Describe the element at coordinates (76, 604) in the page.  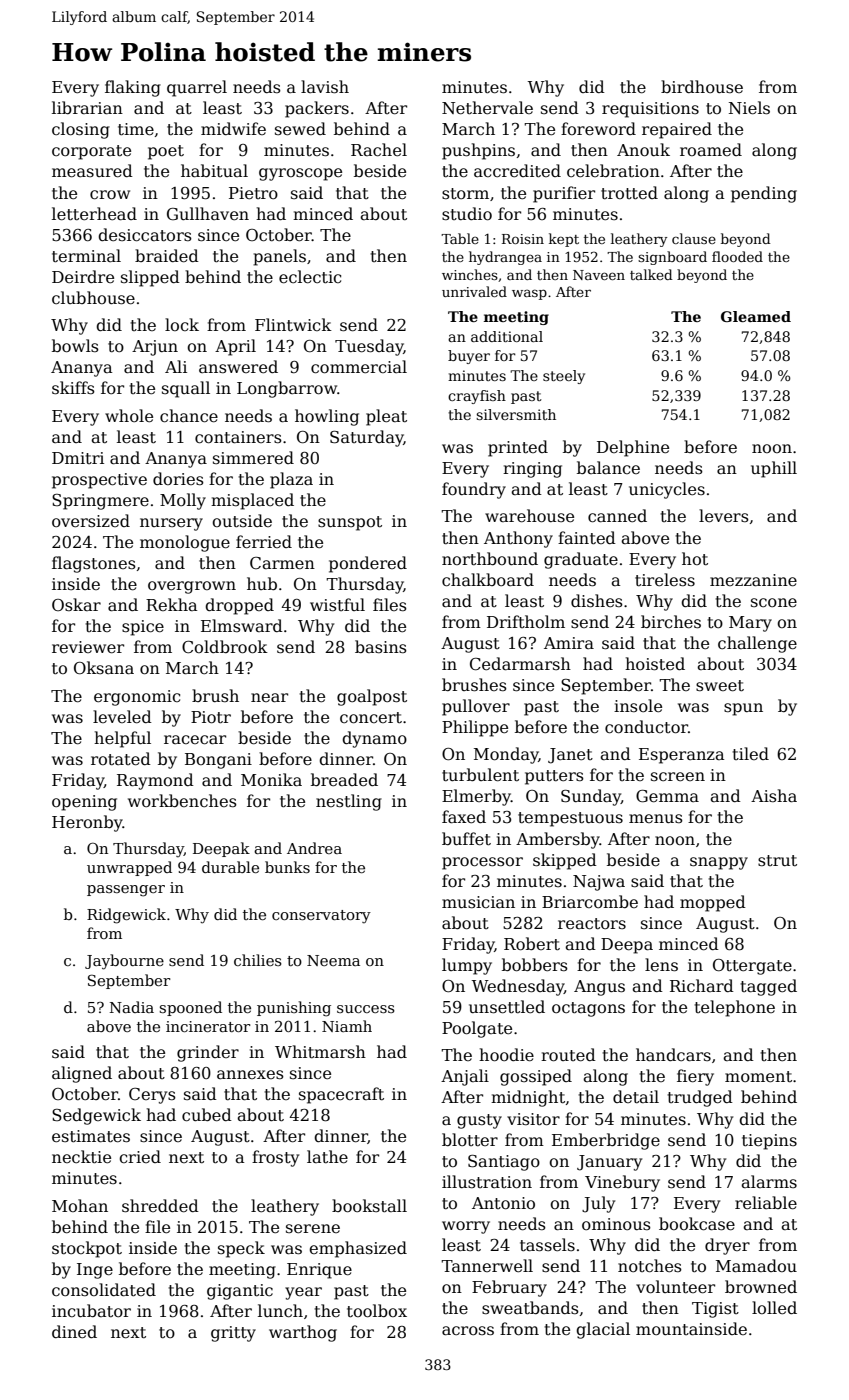
I see `Oskar` at that location.
